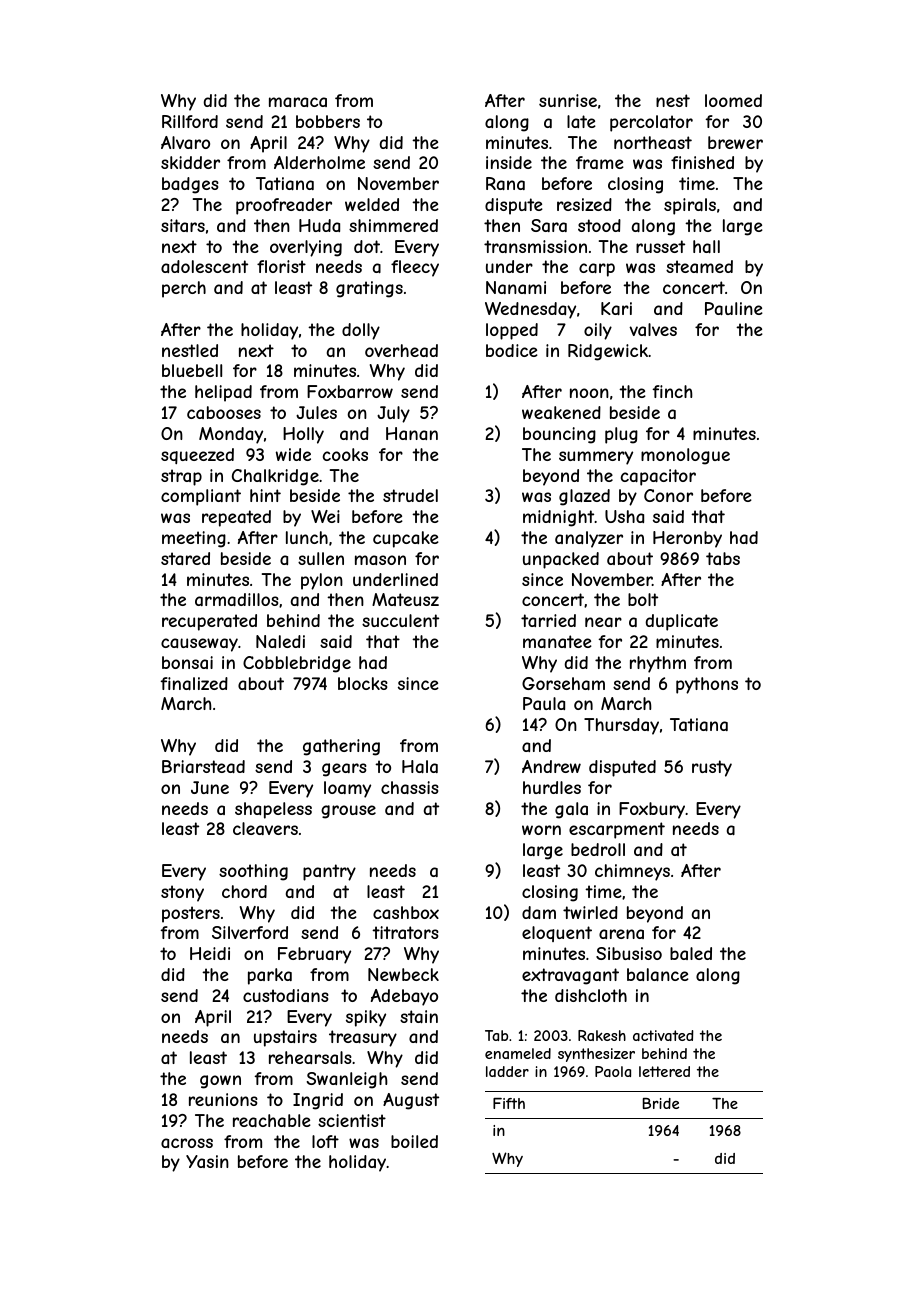  Describe the element at coordinates (400, 620) in the document. I see `succulent` at that location.
